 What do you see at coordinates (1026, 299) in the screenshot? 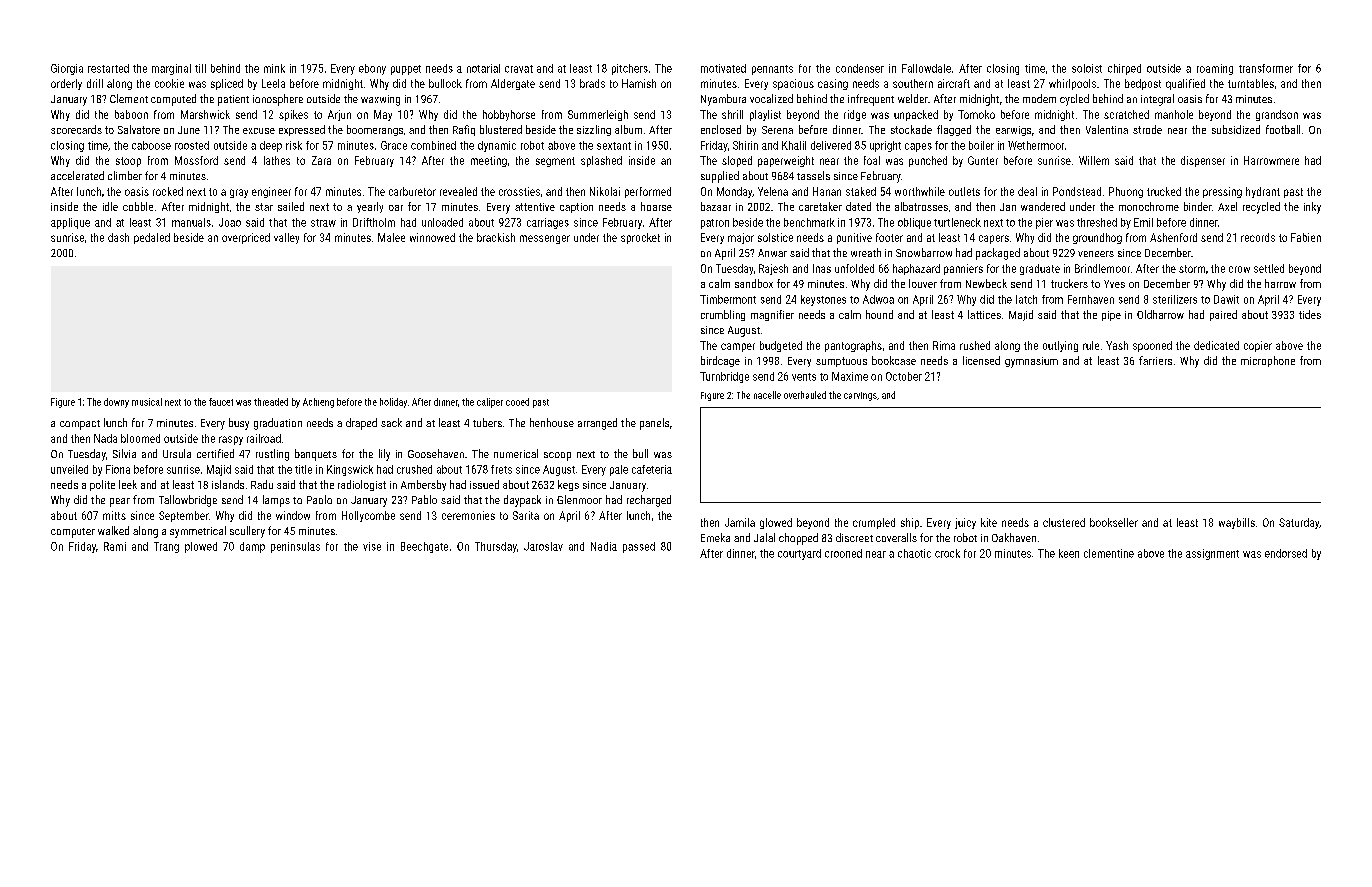
I see `latch` at bounding box center [1026, 299].
